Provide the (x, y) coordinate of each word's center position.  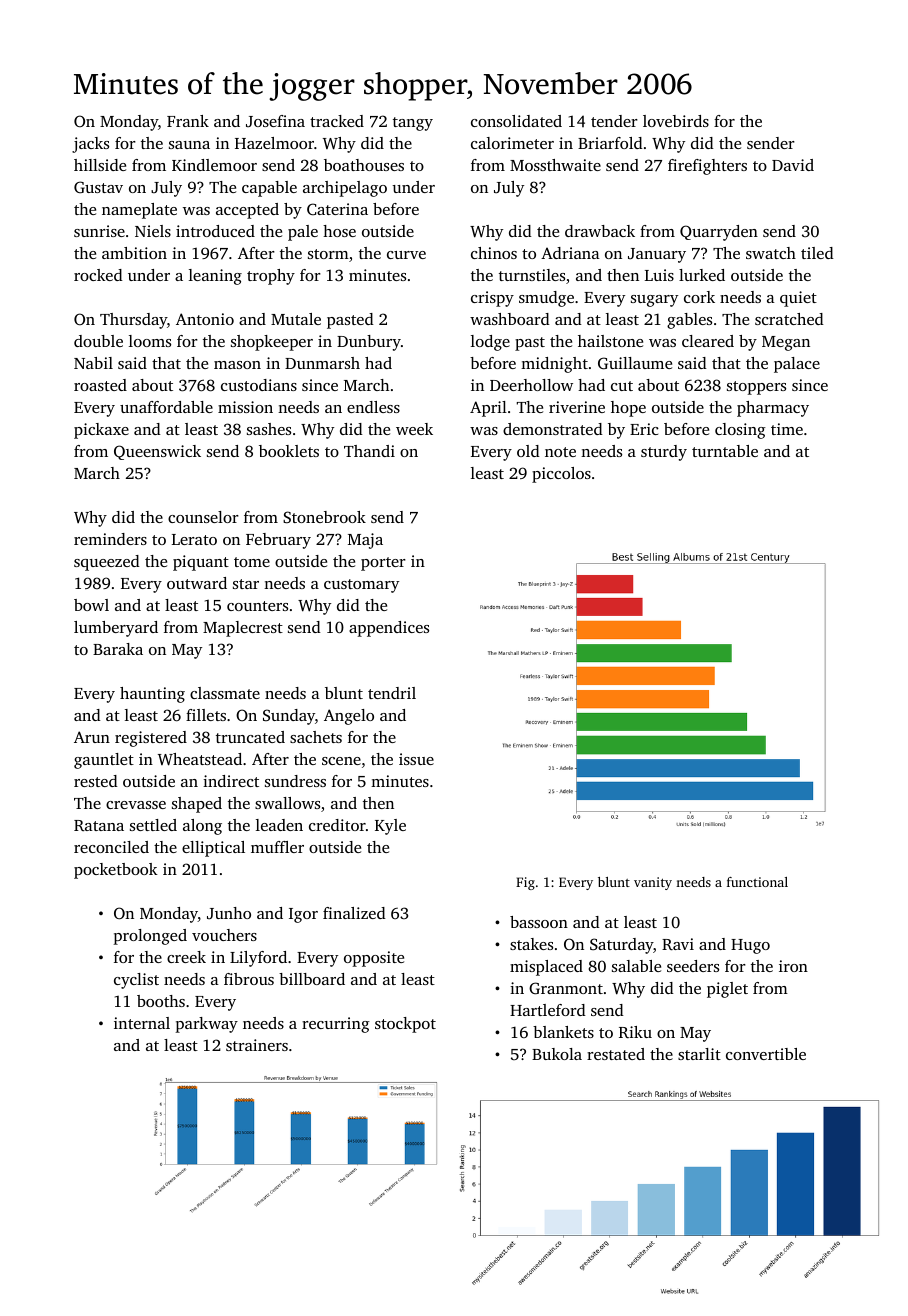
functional (757, 882)
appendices (389, 629)
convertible (766, 1054)
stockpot (405, 1025)
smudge (546, 299)
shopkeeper (272, 343)
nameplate (139, 211)
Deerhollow (531, 385)
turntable (725, 451)
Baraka (118, 649)
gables (689, 321)
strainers (257, 1045)
